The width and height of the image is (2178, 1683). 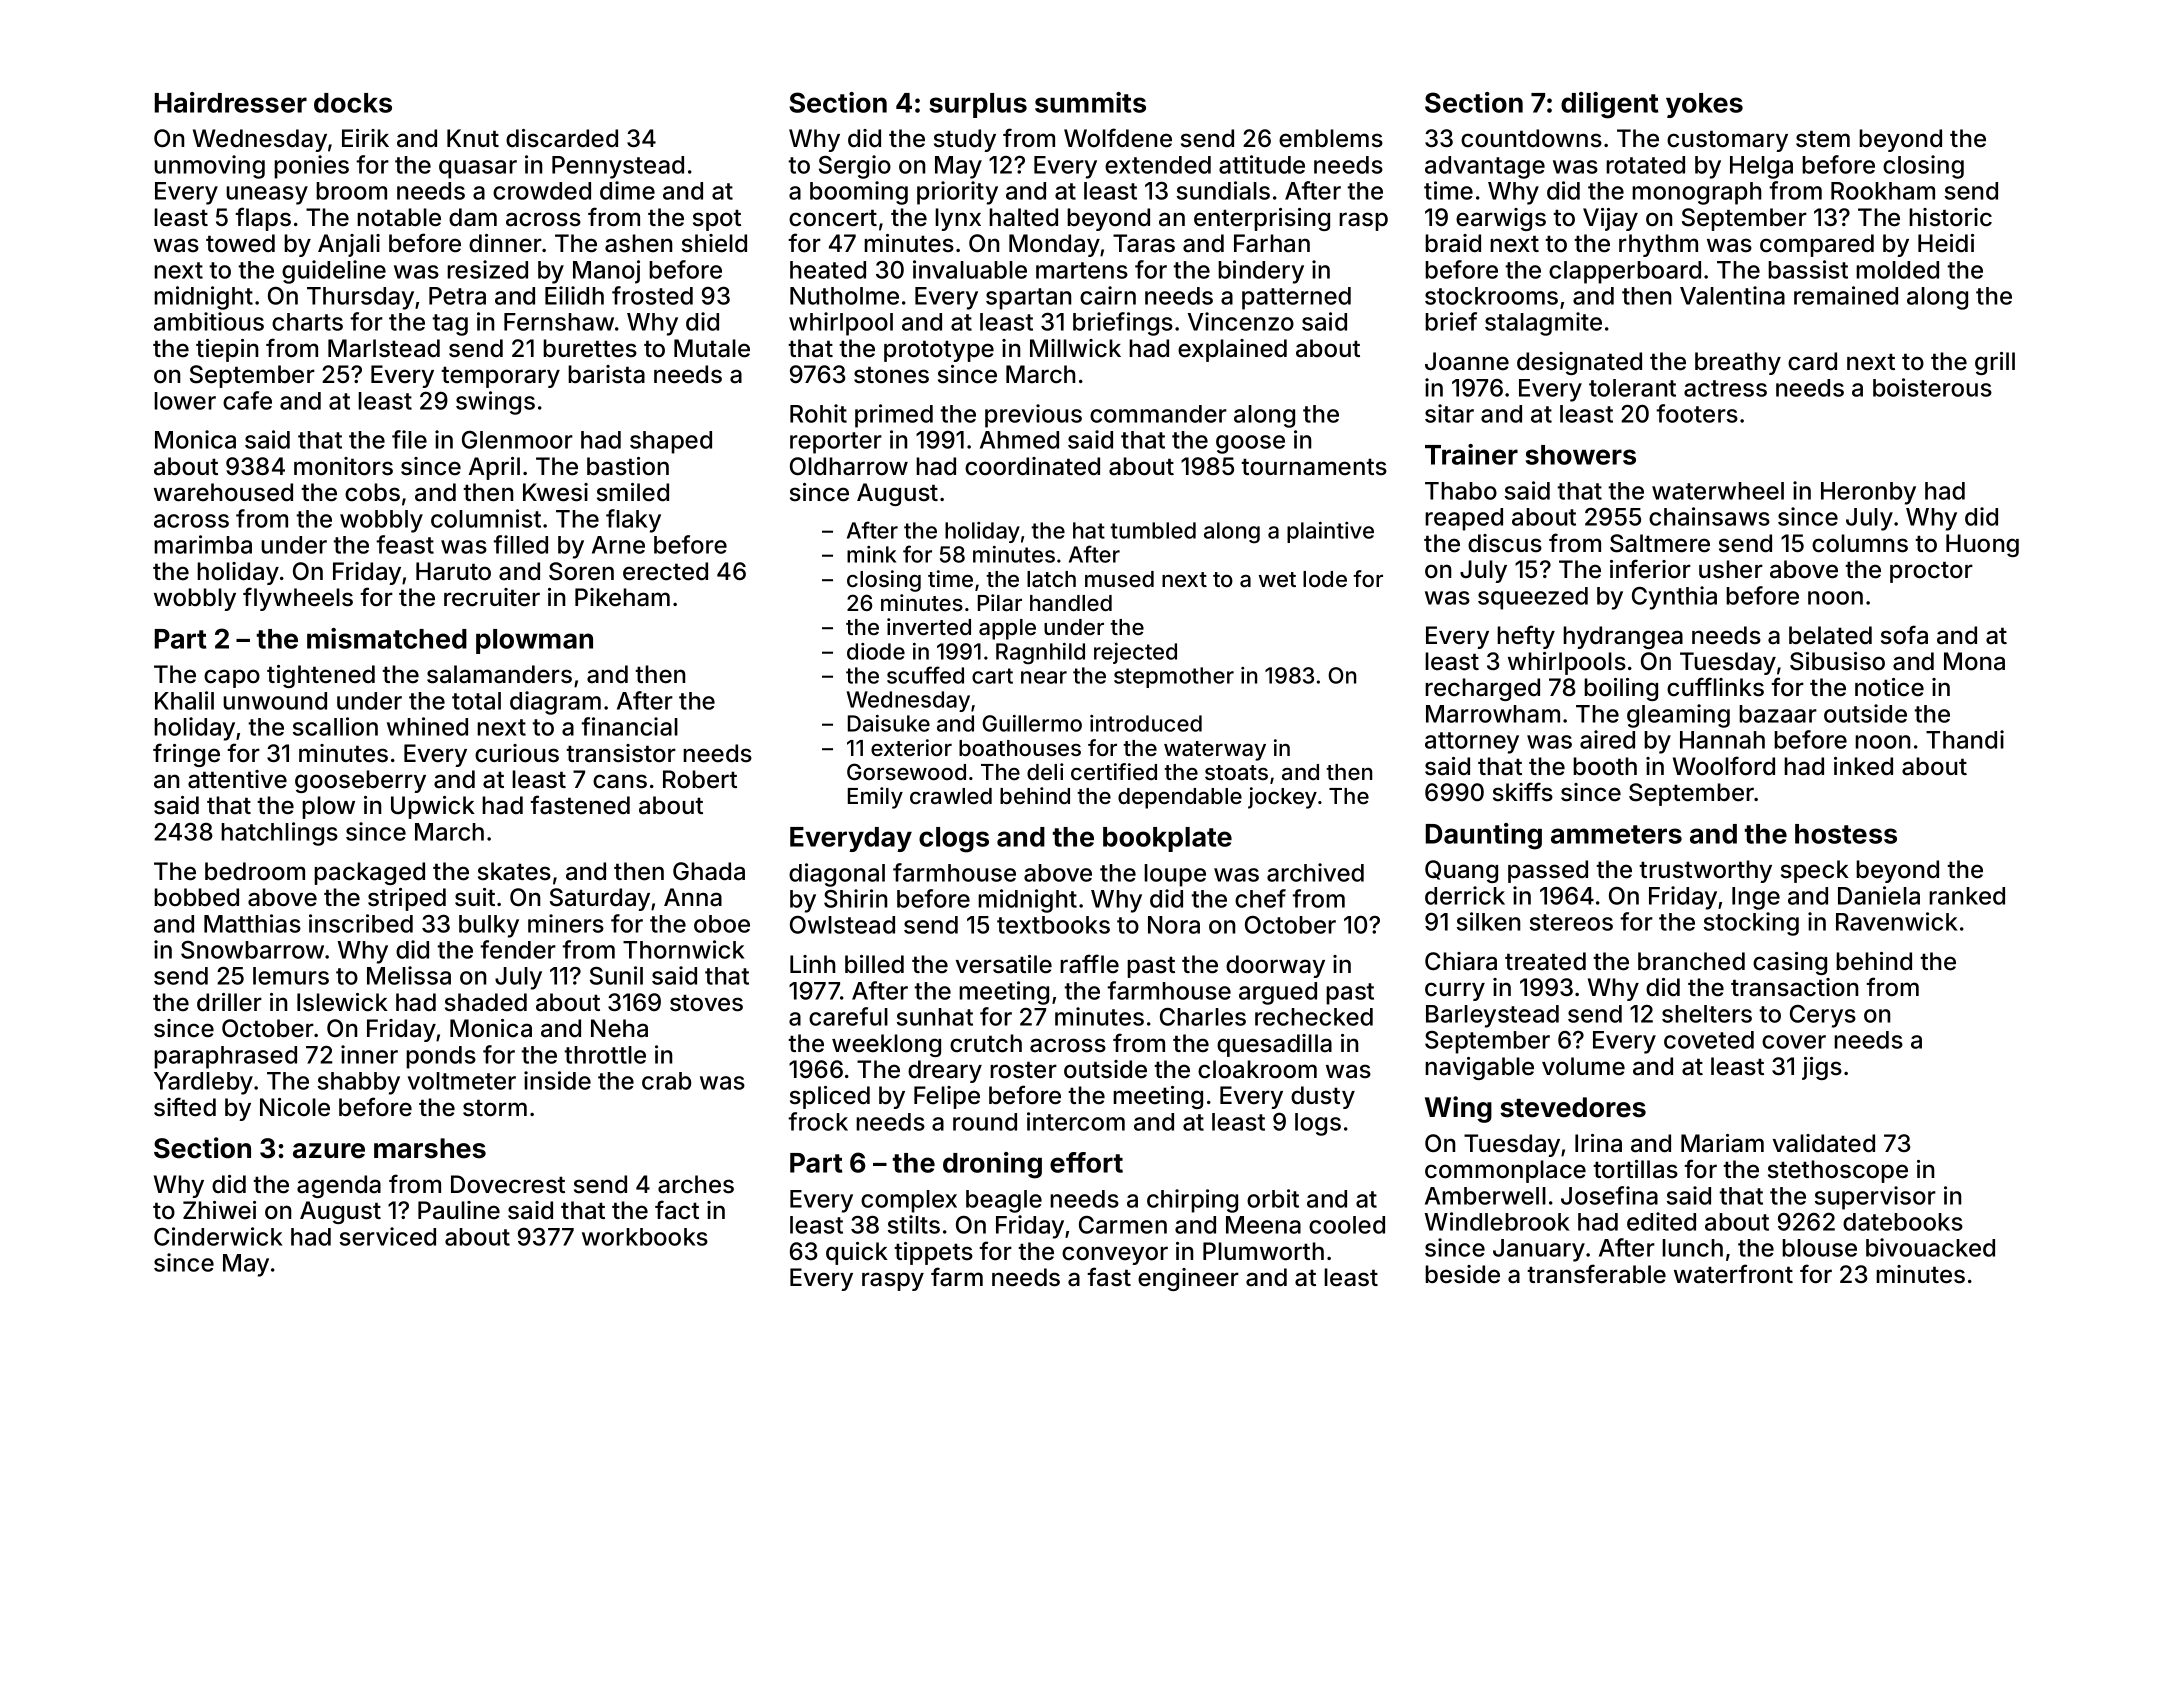 What do you see at coordinates (1526, 637) in the image?
I see `hefty` at bounding box center [1526, 637].
